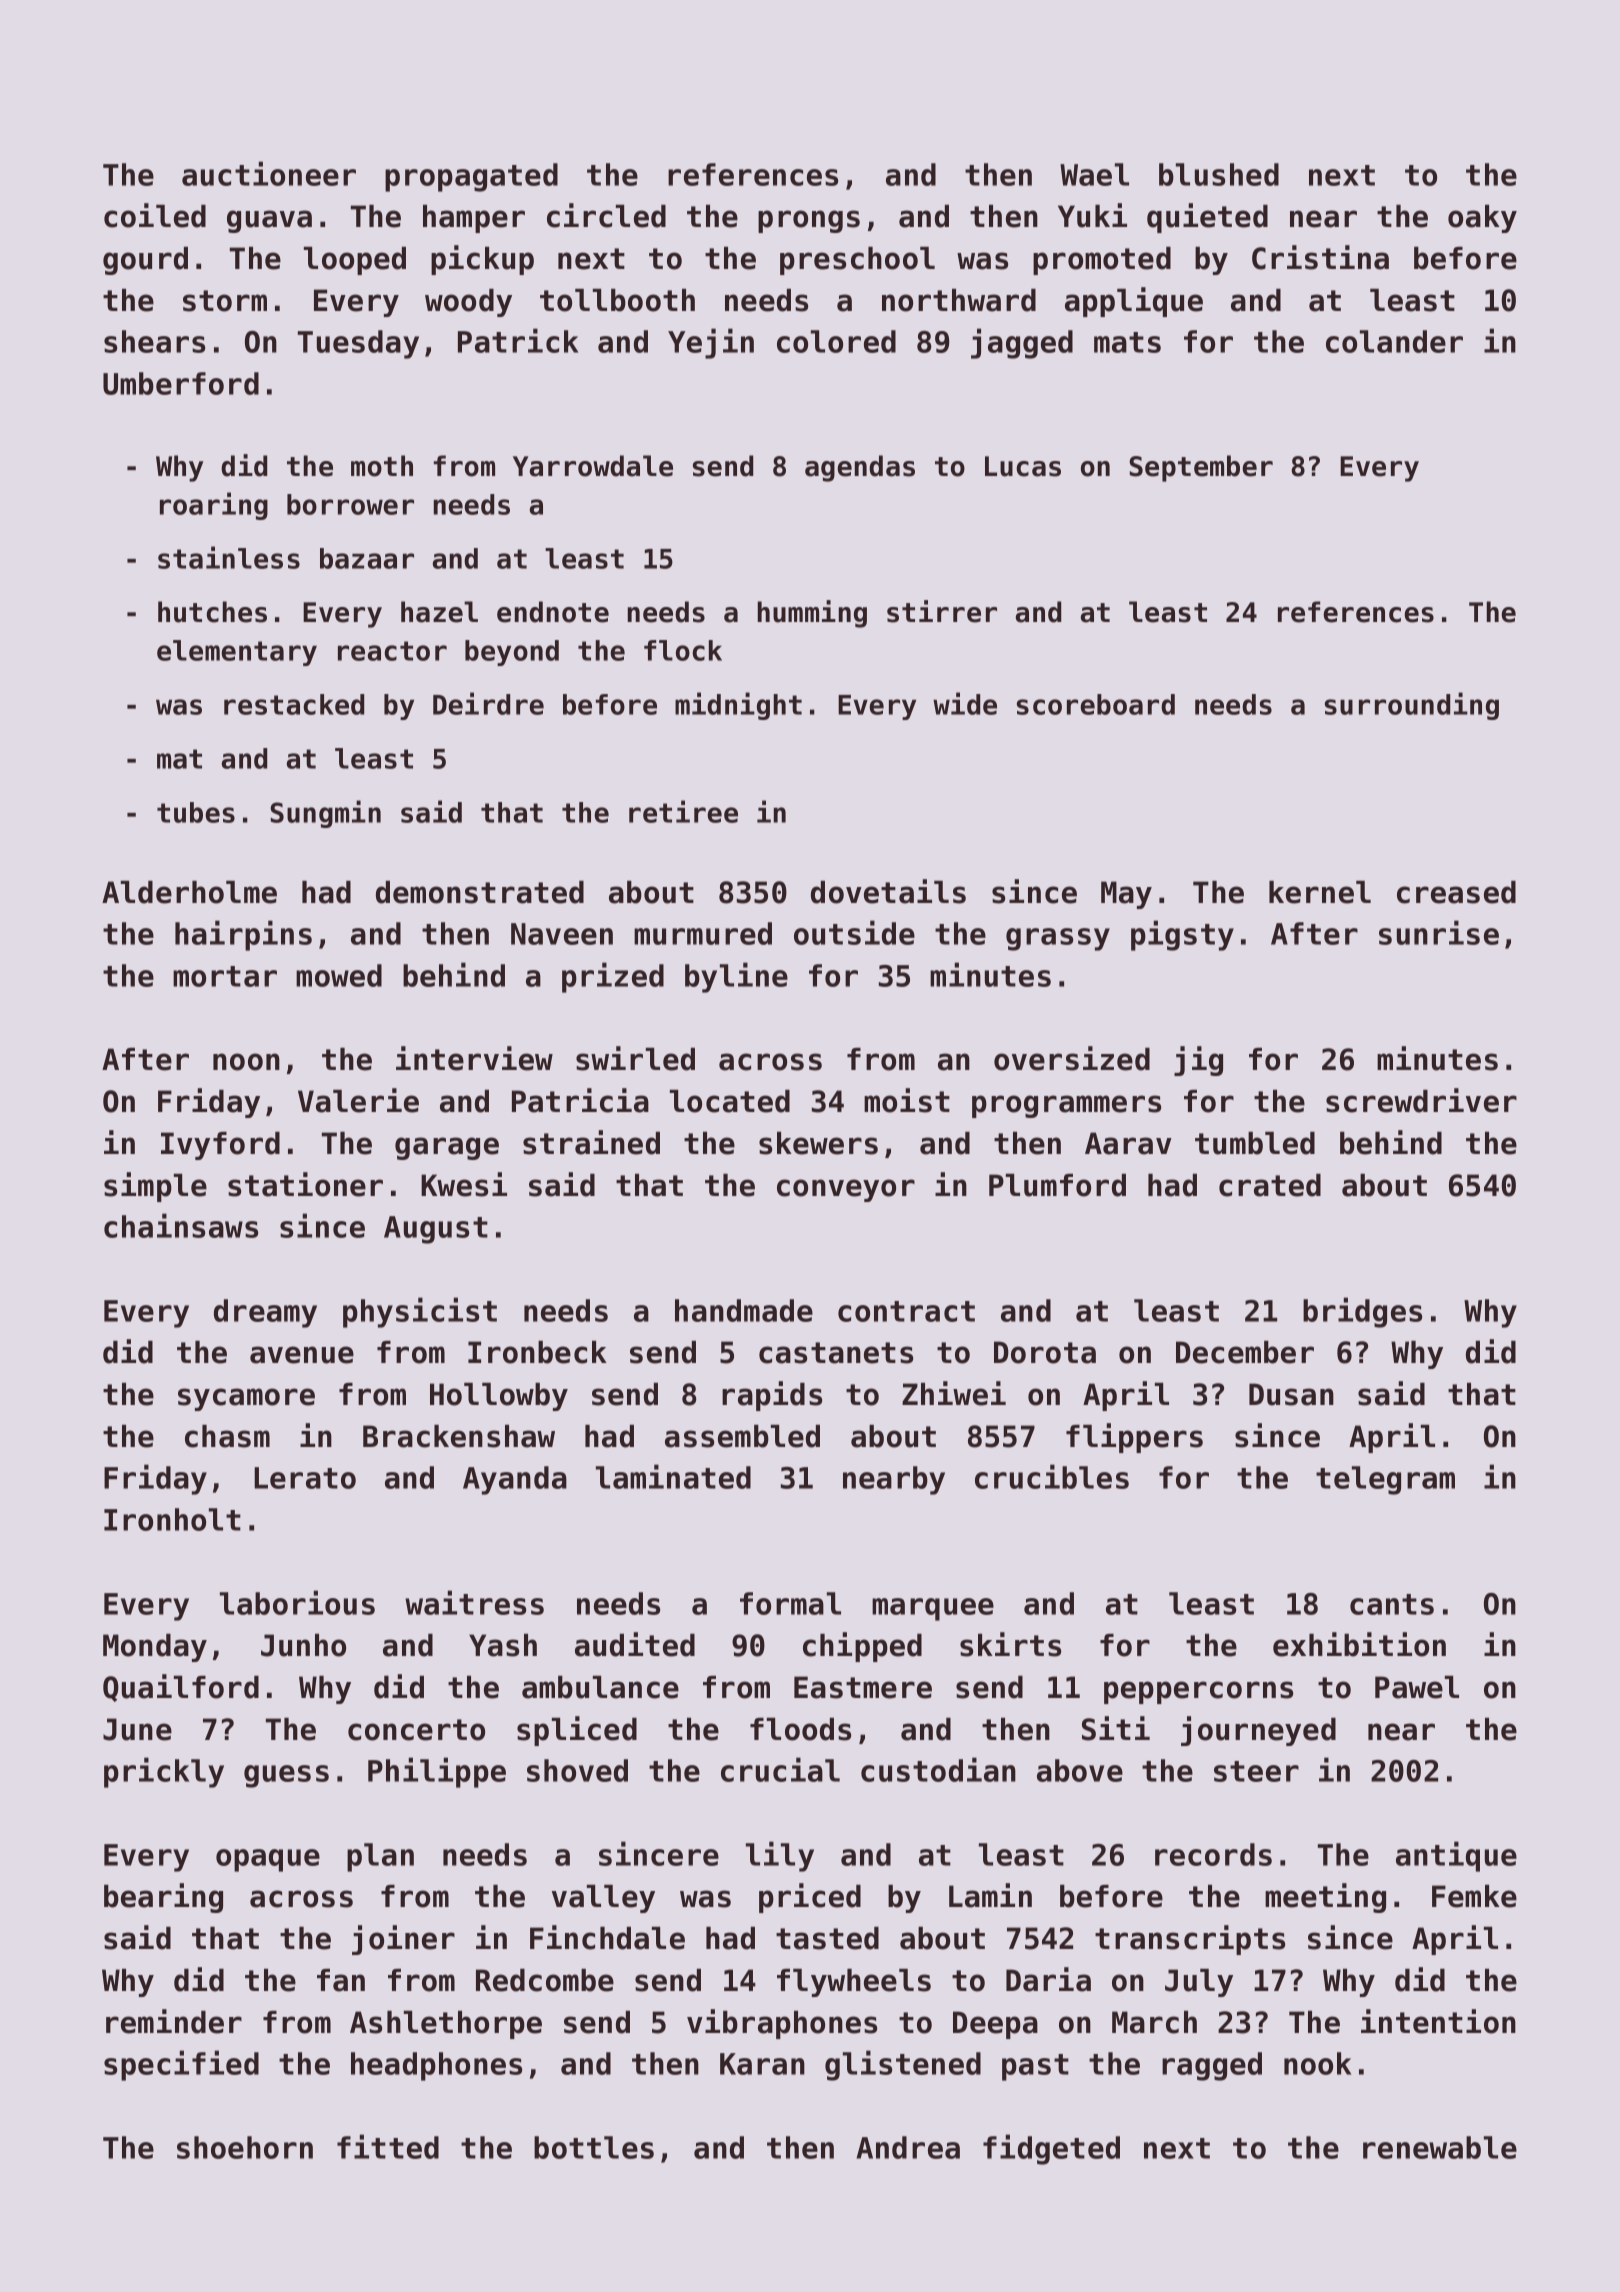 This document has width=1620, height=2292. What do you see at coordinates (214, 506) in the document?
I see `roaring` at bounding box center [214, 506].
